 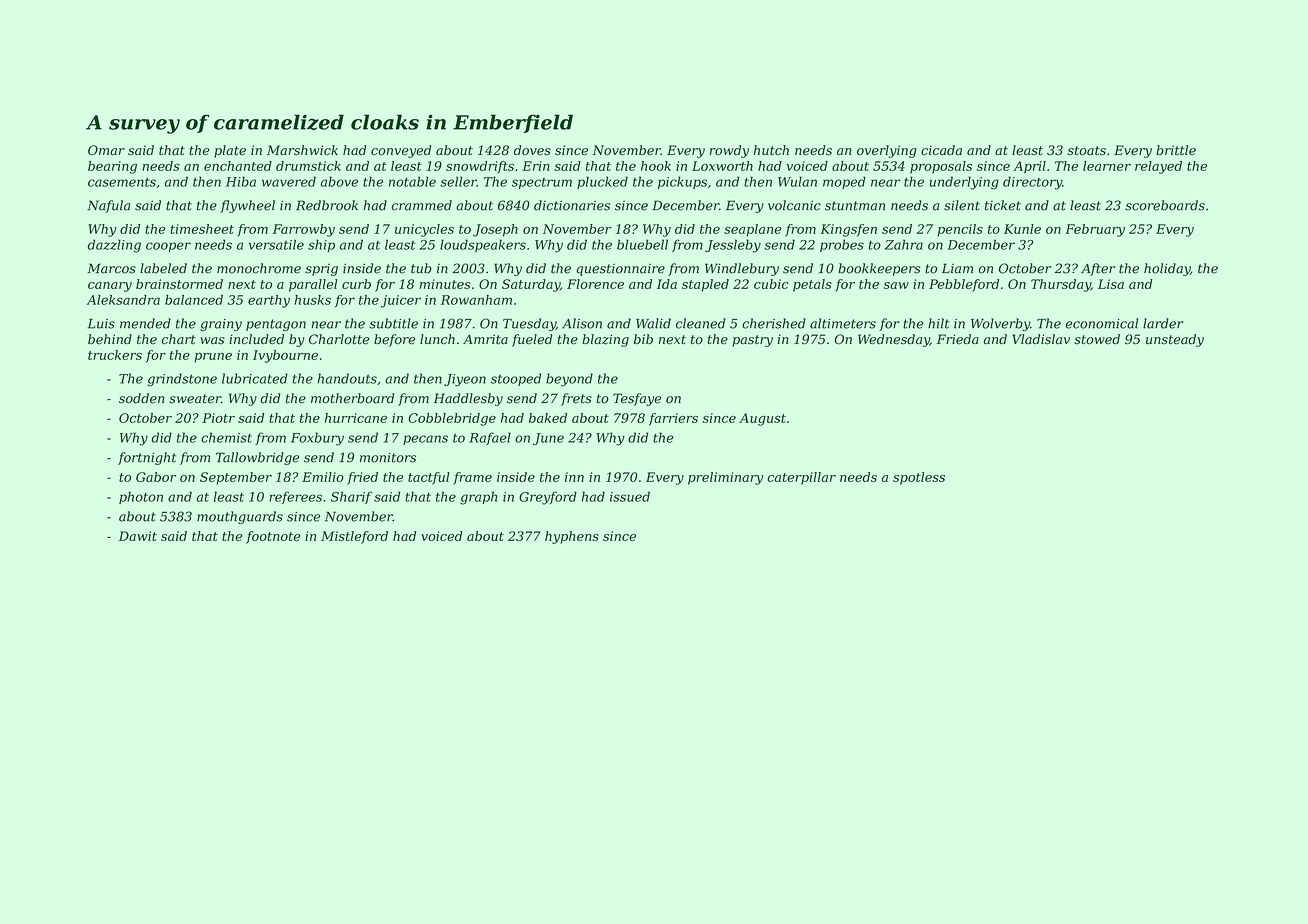 I want to click on issued, so click(x=630, y=496).
